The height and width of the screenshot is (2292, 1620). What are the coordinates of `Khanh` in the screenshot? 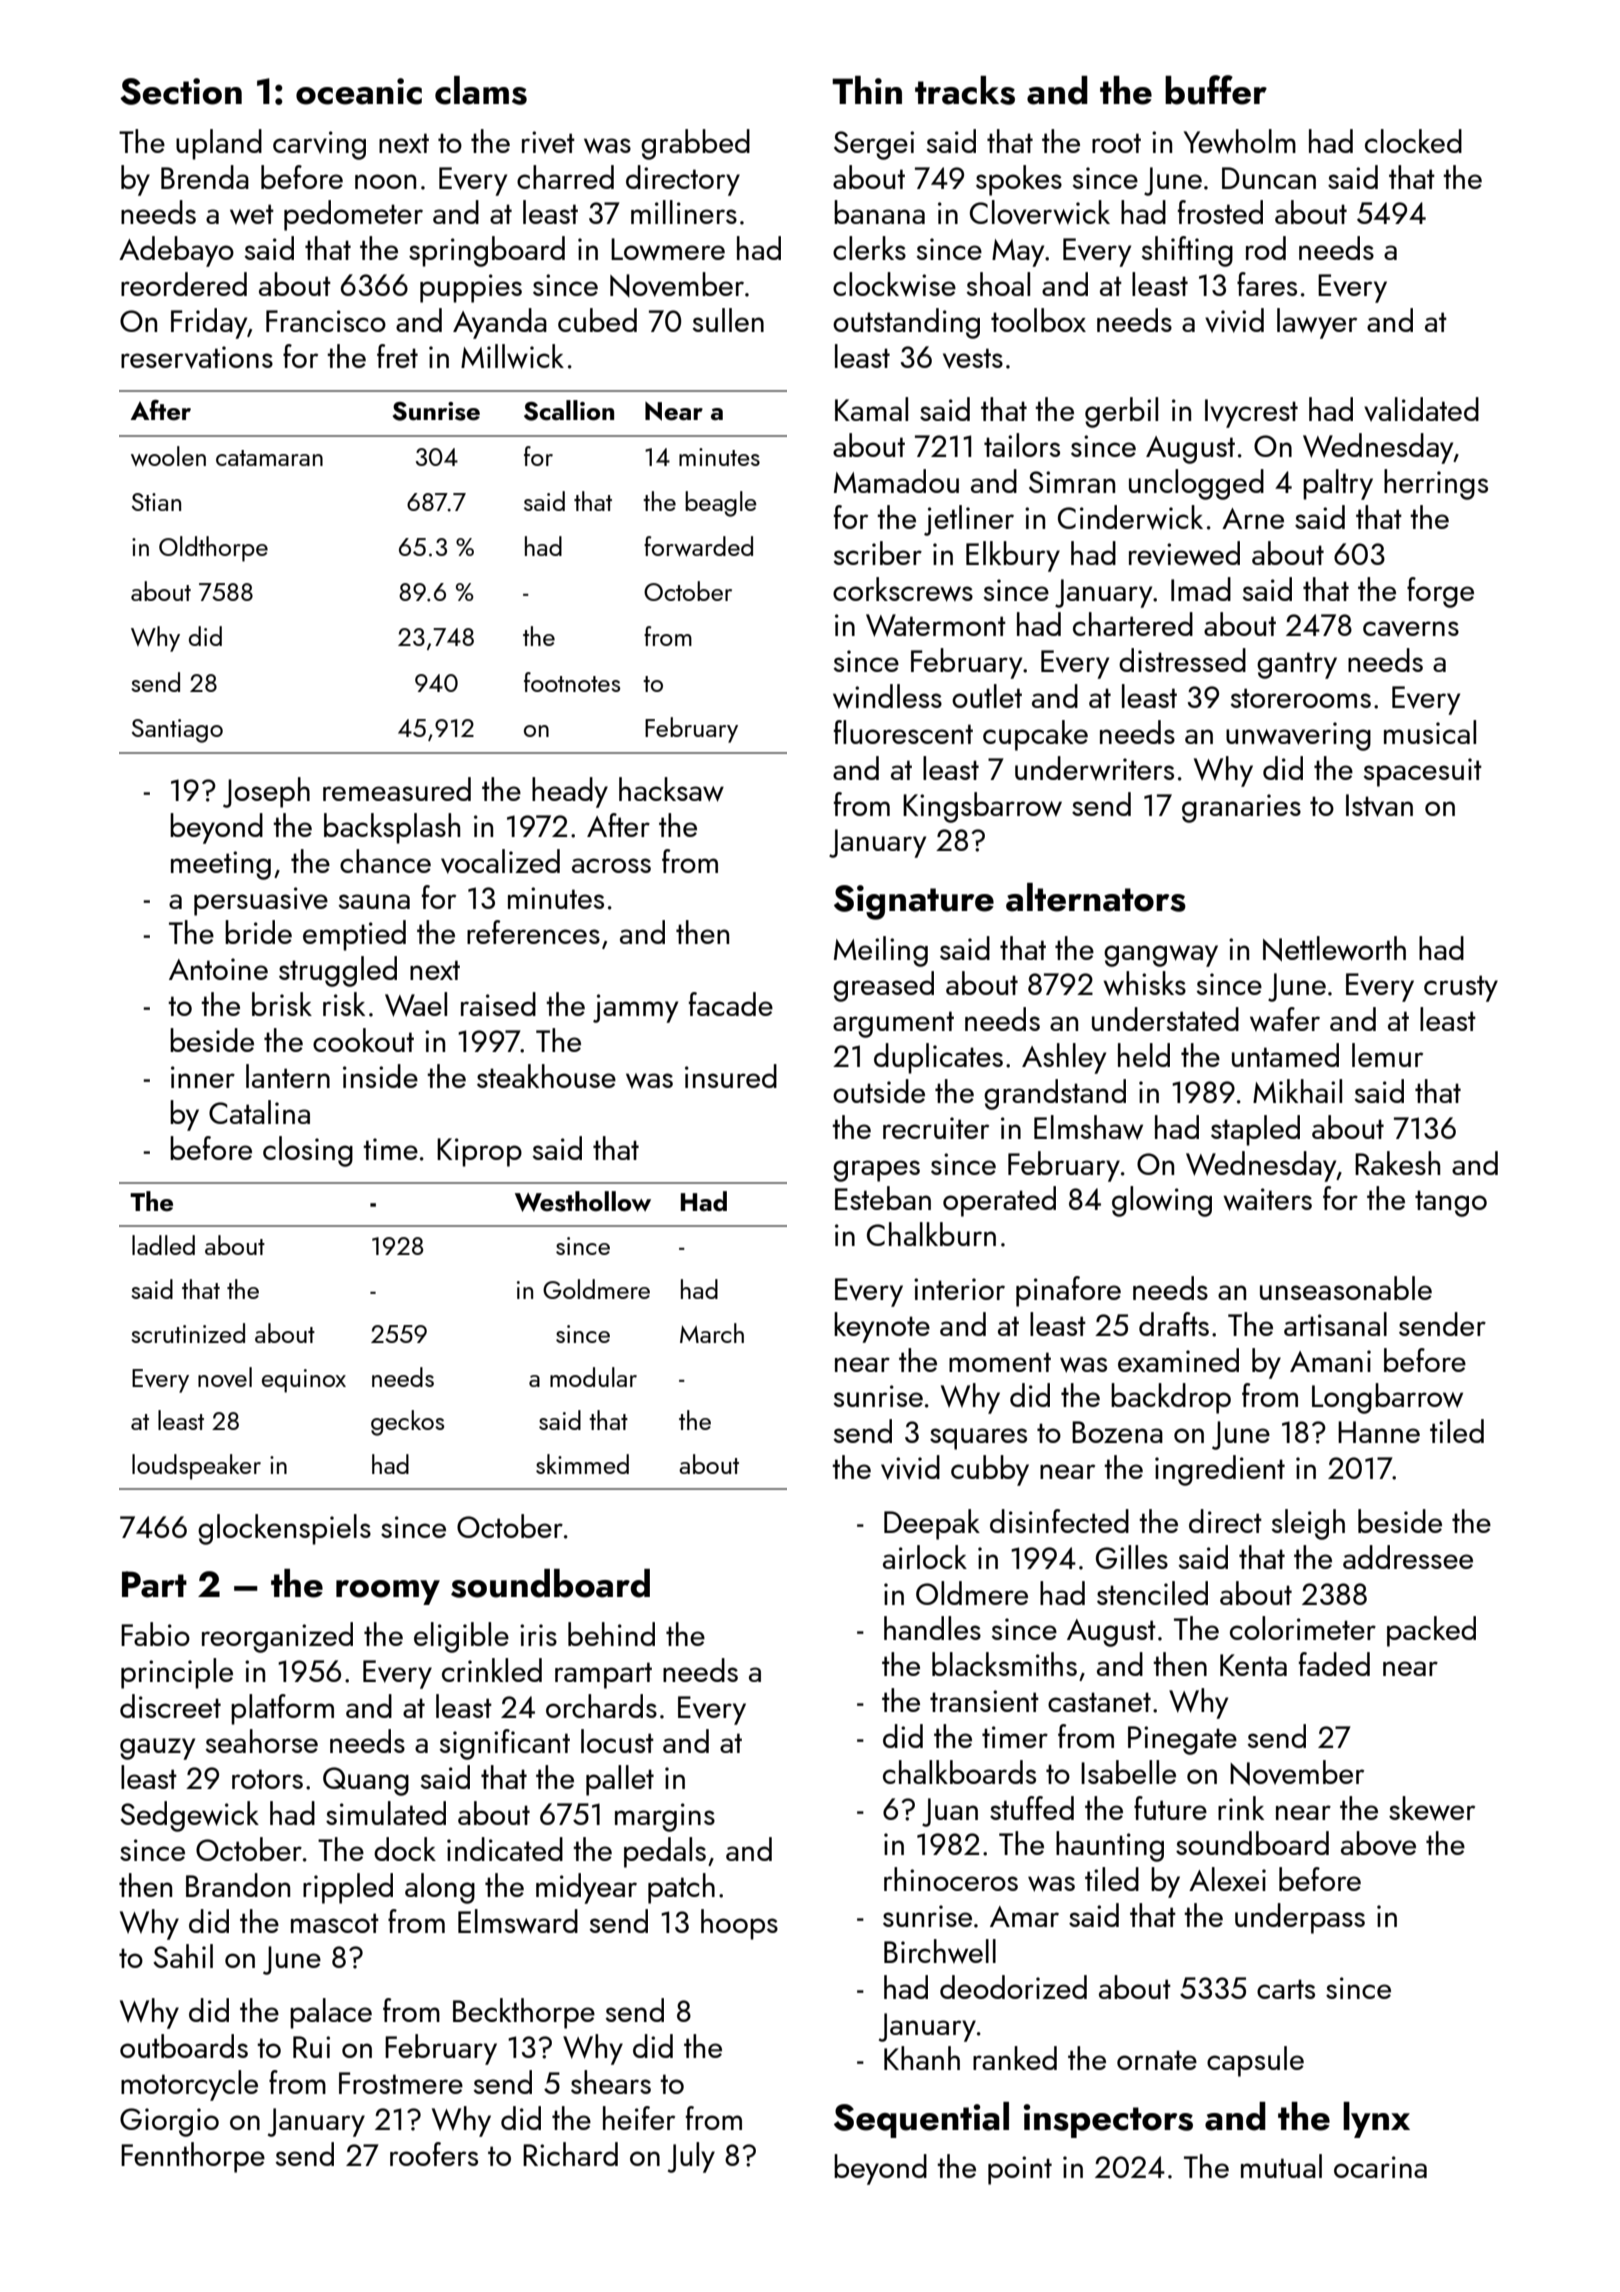 It's located at (922, 2058).
